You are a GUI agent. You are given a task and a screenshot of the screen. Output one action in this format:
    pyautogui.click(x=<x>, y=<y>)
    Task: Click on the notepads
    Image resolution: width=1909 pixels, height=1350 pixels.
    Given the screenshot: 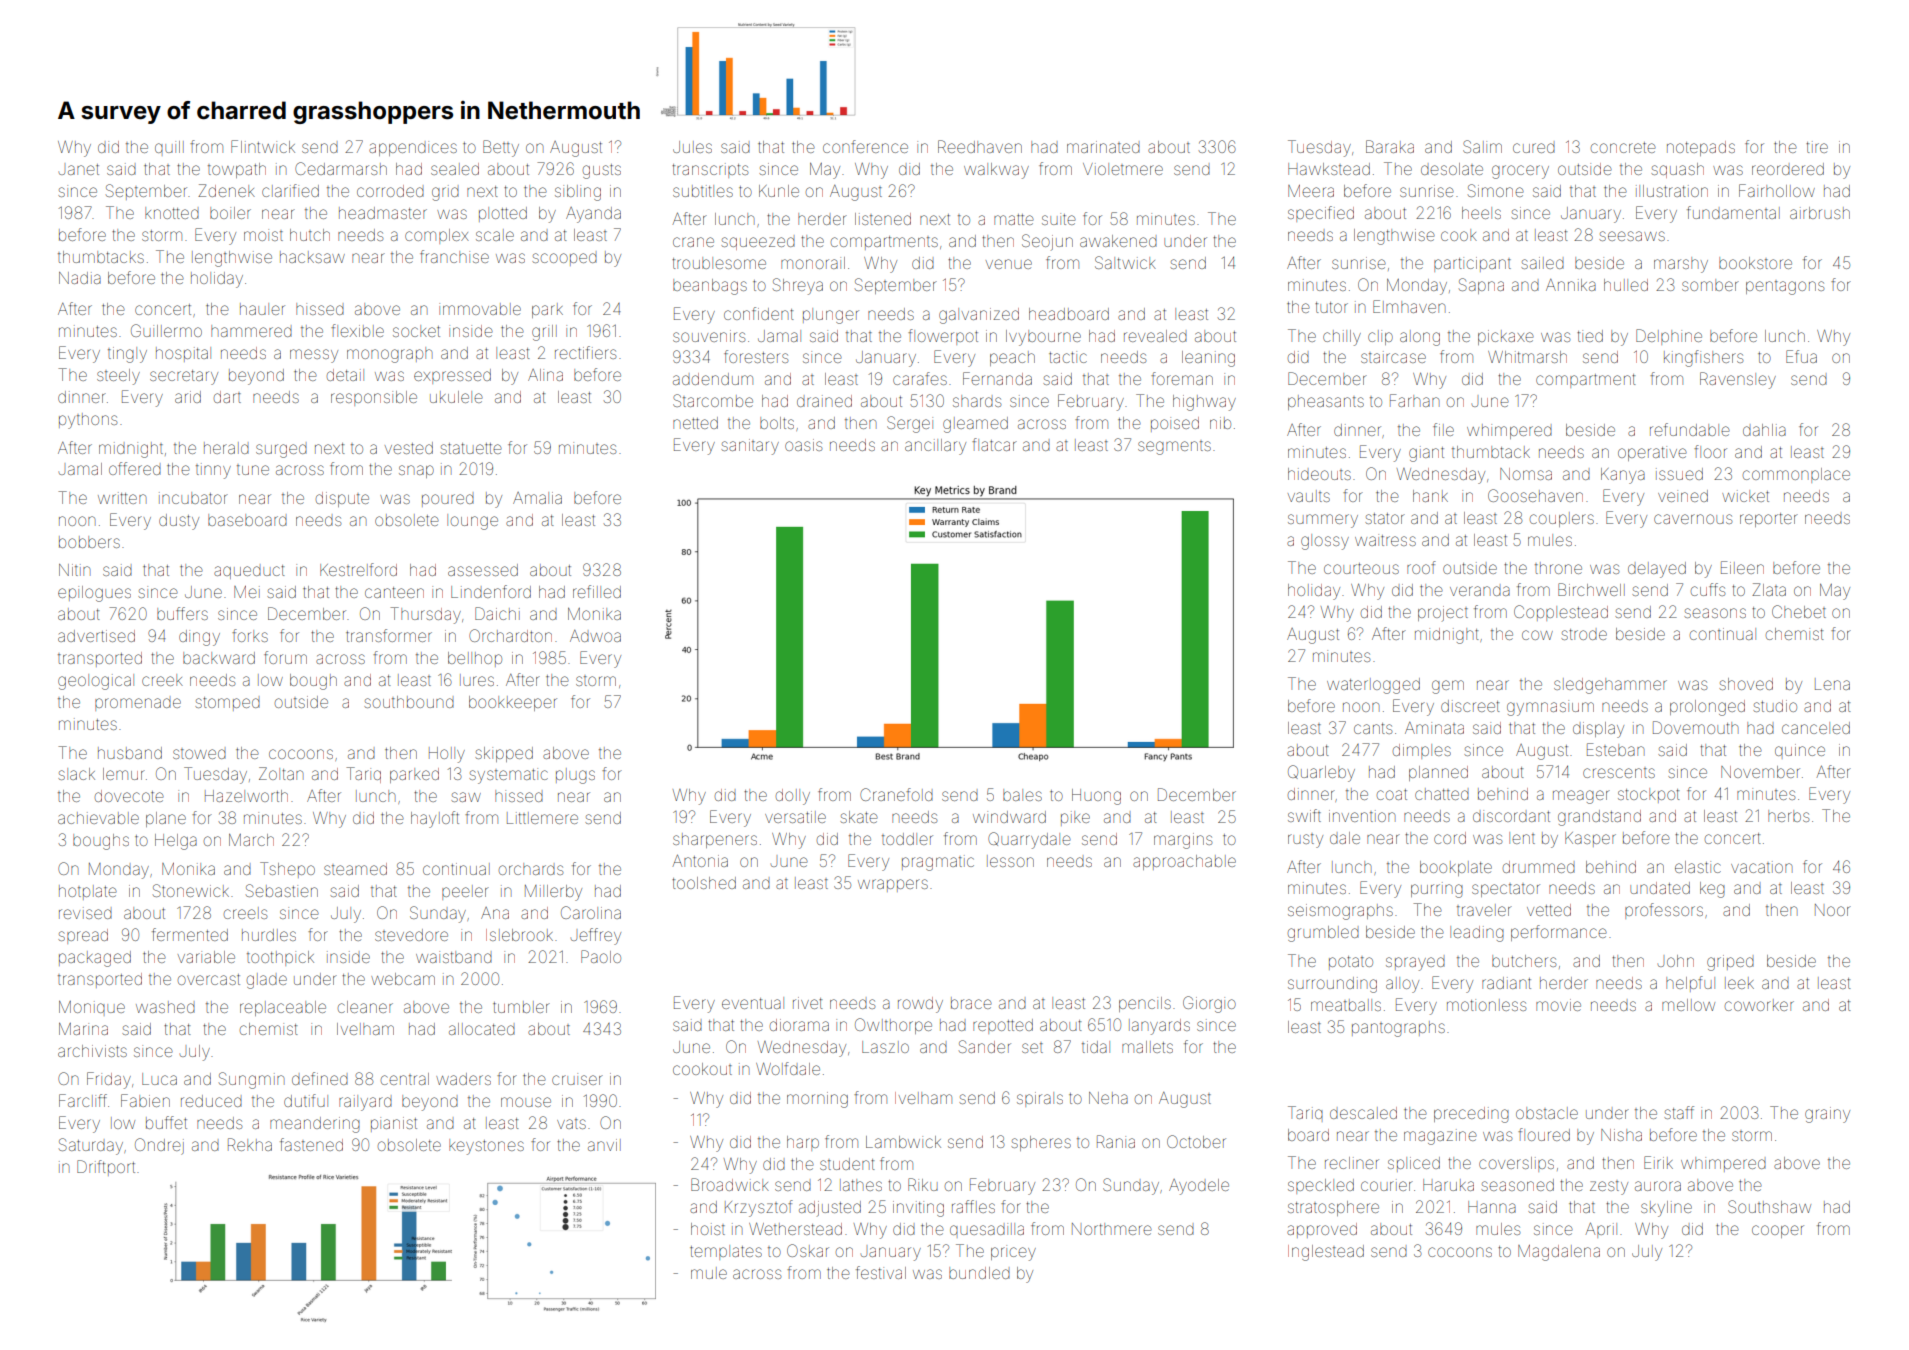 What is the action you would take?
    pyautogui.click(x=1701, y=148)
